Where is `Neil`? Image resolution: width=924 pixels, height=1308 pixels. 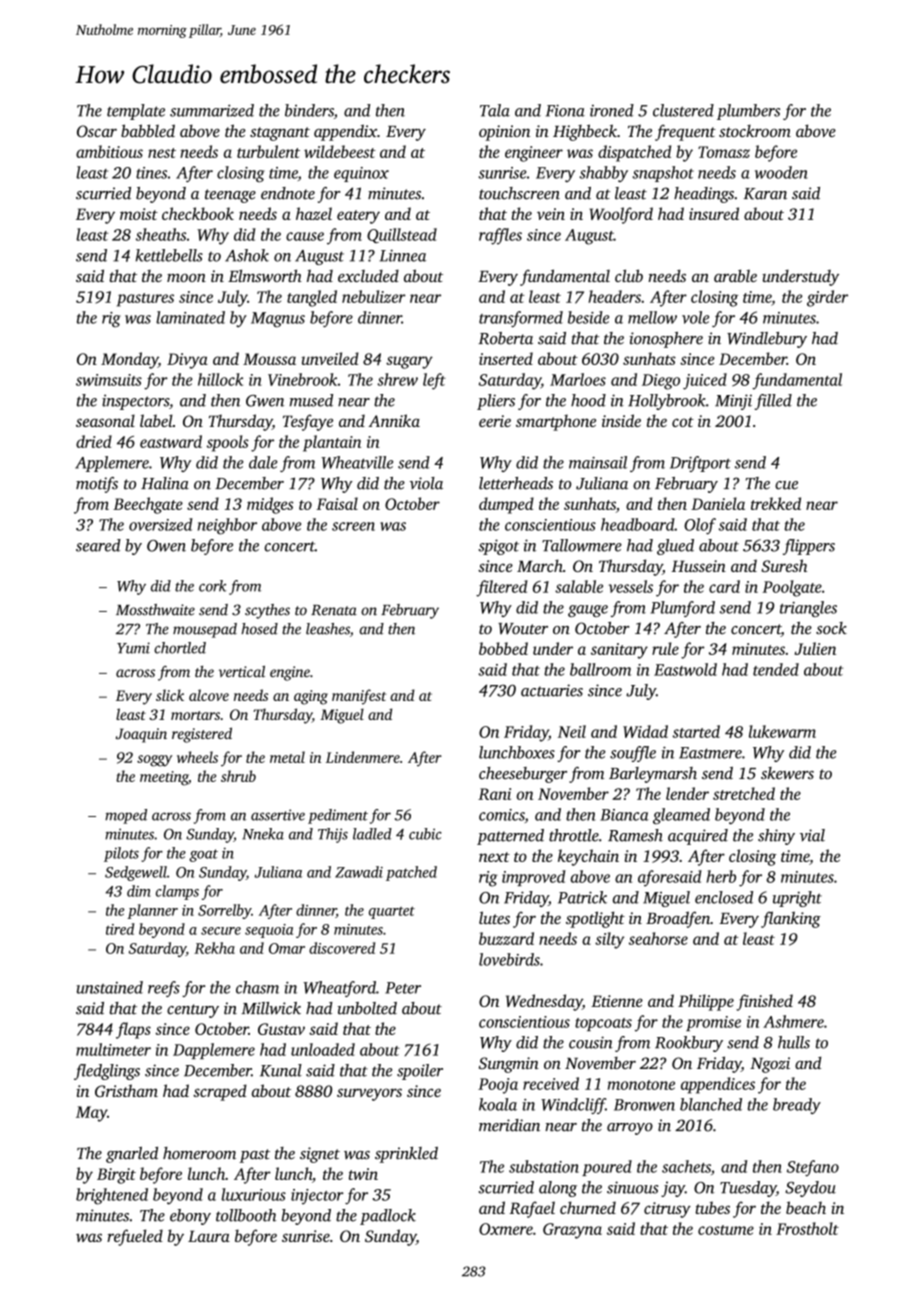
Neil is located at coordinates (572, 731).
